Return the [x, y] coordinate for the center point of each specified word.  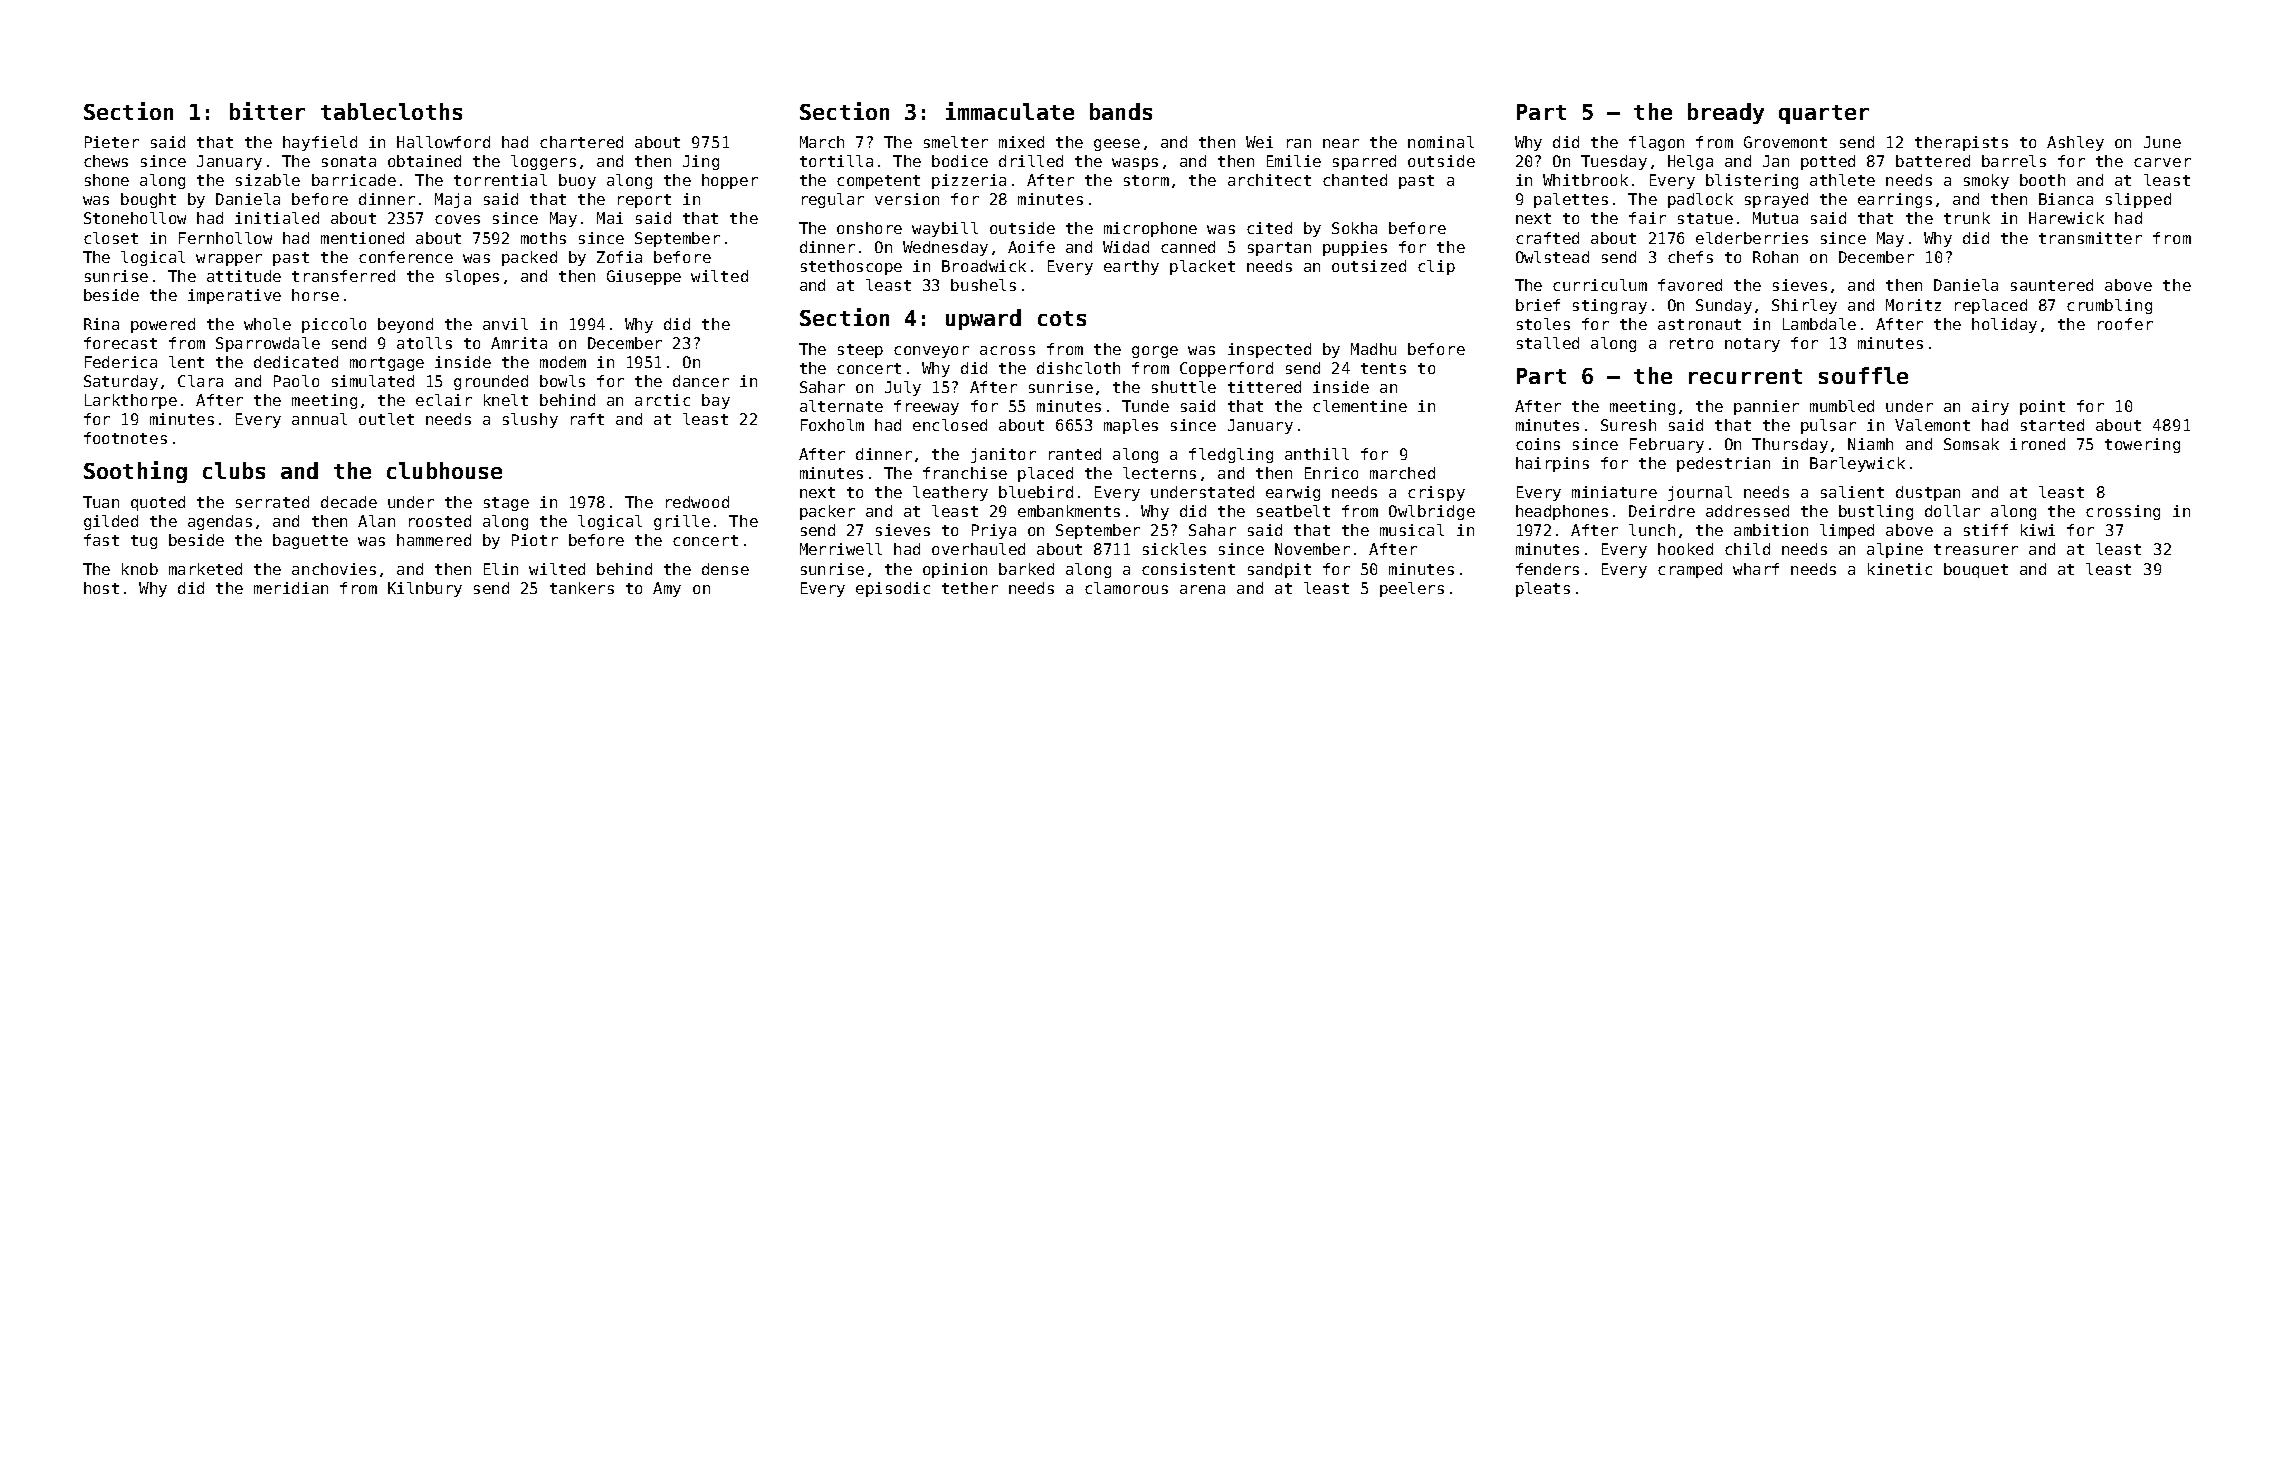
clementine [1360, 406]
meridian [291, 588]
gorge [1155, 352]
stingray [1610, 306]
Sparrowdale [268, 344]
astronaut [1699, 324]
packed [529, 258]
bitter [267, 111]
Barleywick [1857, 464]
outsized [1369, 266]
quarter [1824, 114]
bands [1121, 111]
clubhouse [444, 470]
